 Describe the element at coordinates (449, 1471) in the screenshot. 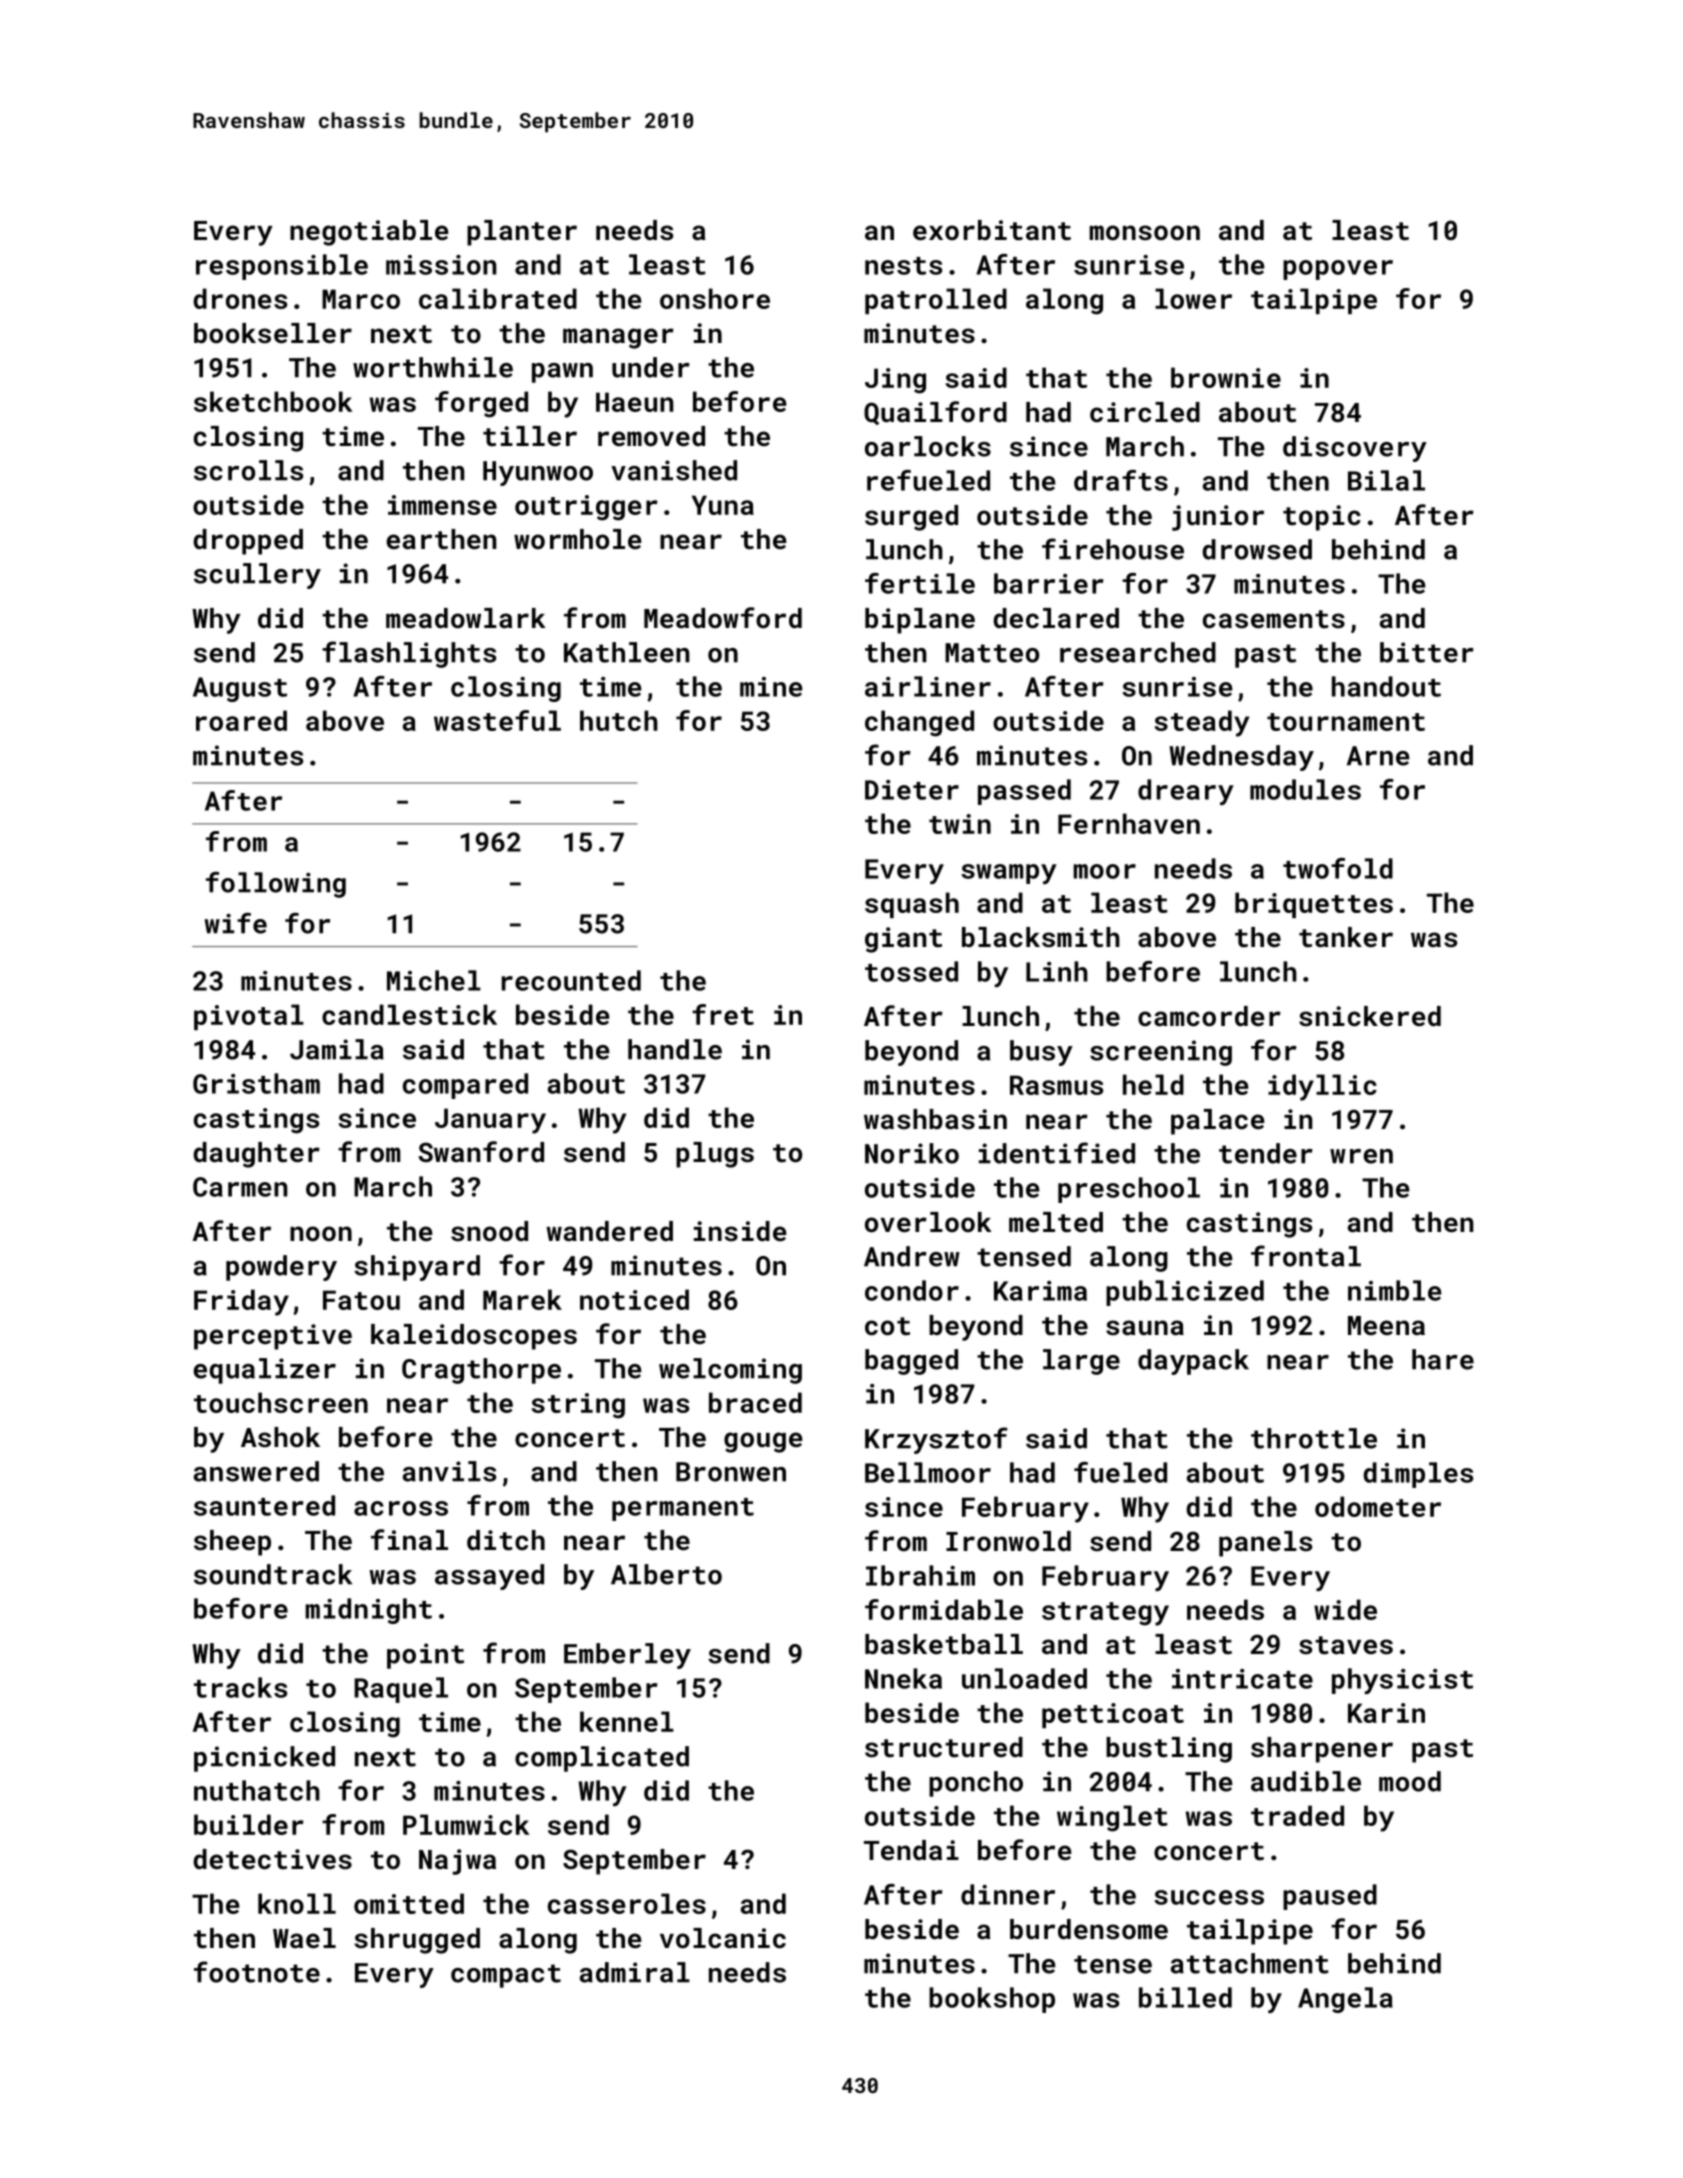

I see `anvils` at that location.
